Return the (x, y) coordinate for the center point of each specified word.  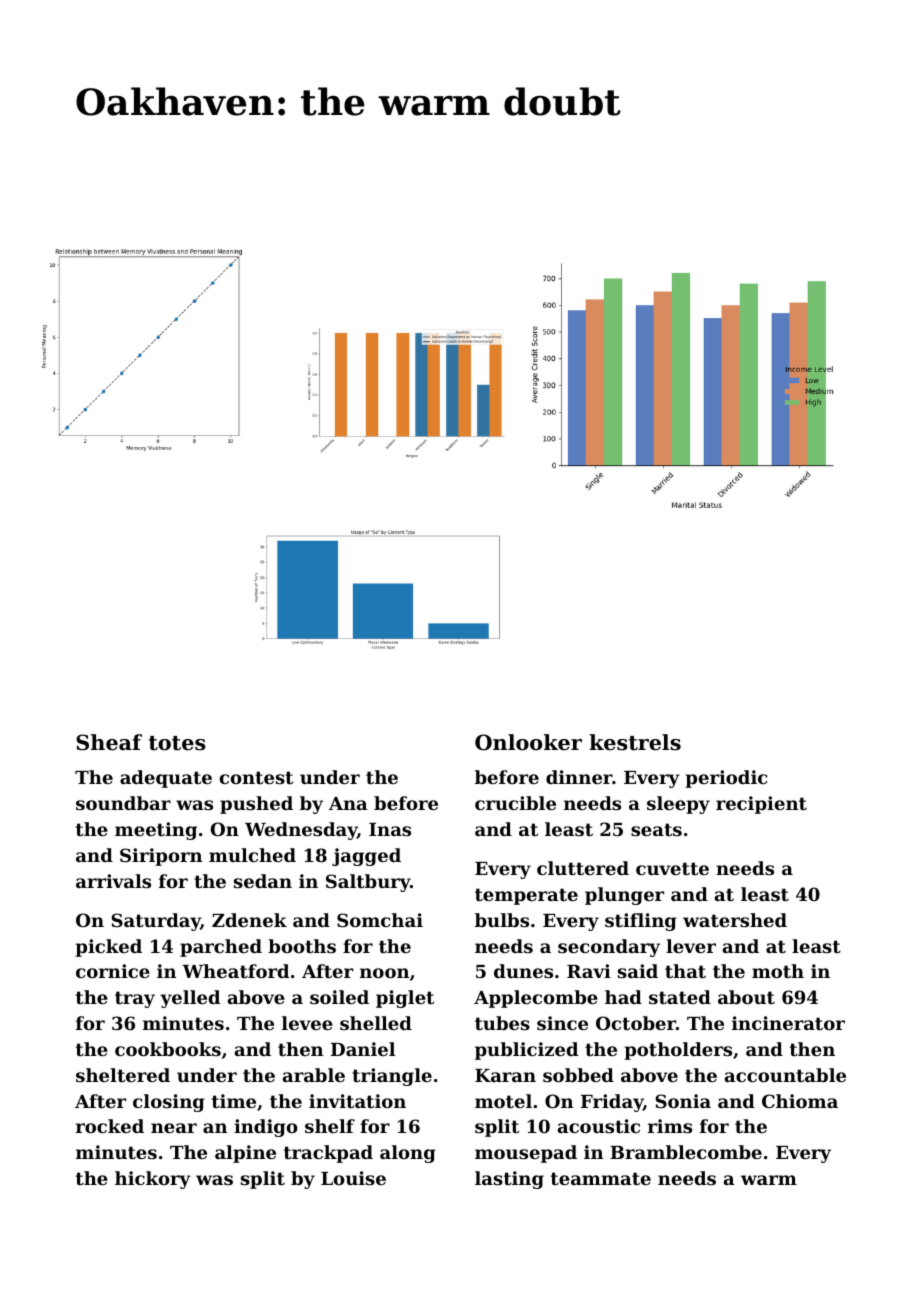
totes (177, 743)
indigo (266, 1128)
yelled (190, 999)
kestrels (635, 742)
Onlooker (528, 742)
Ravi (589, 971)
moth (778, 971)
